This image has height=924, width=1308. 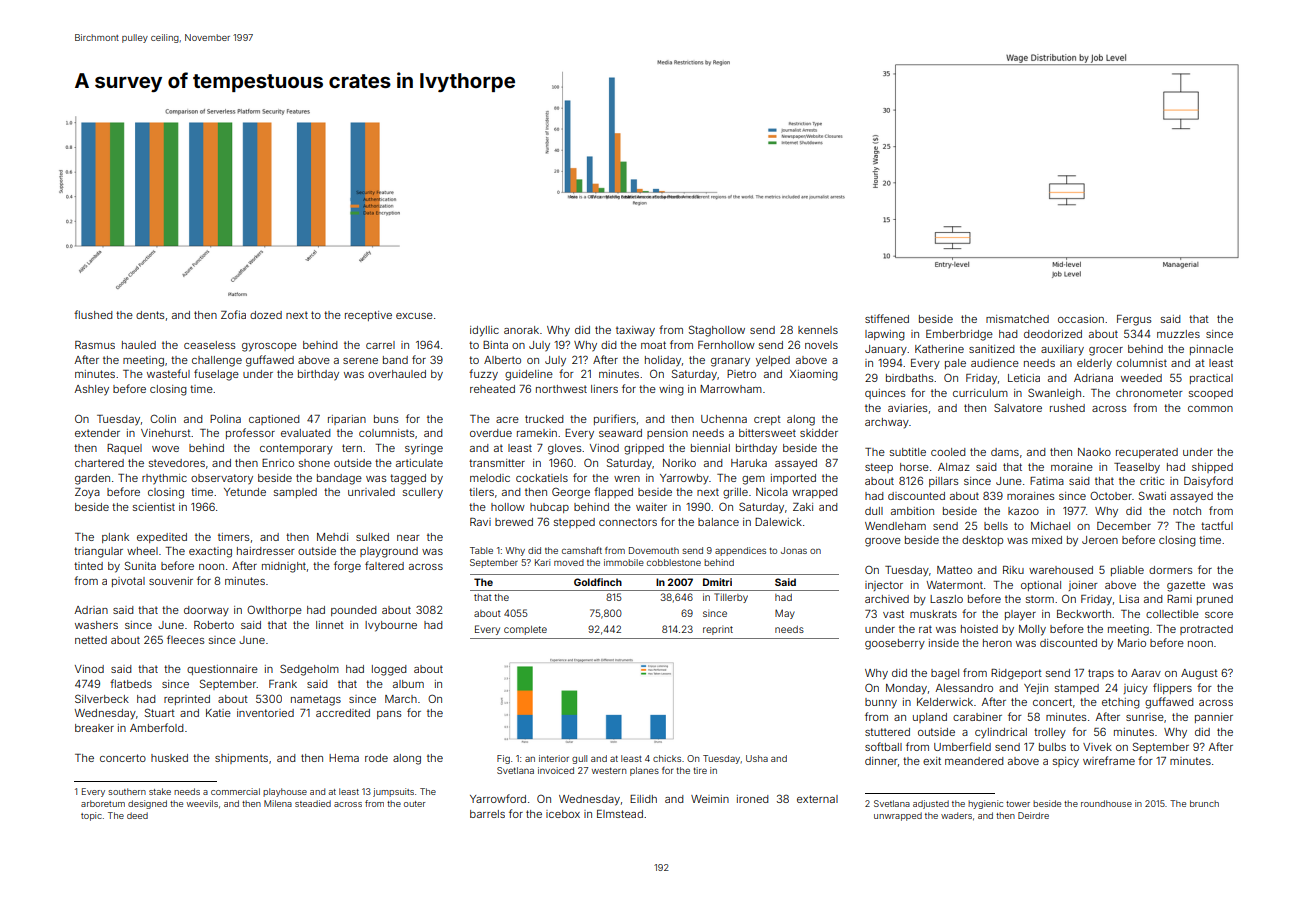 What do you see at coordinates (368, 316) in the image?
I see `receptive` at bounding box center [368, 316].
